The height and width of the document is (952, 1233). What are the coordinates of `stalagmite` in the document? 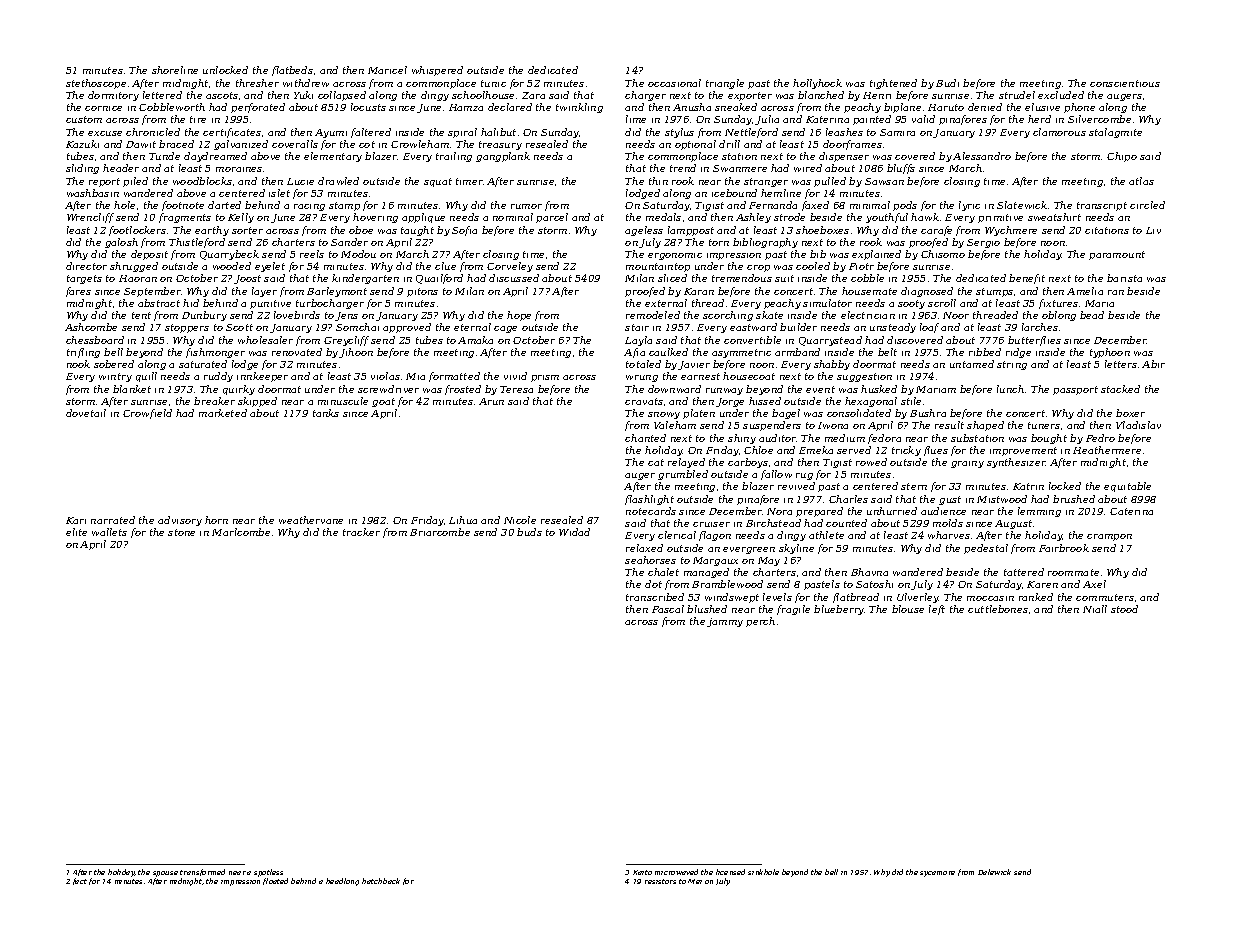 It's located at (1115, 133).
